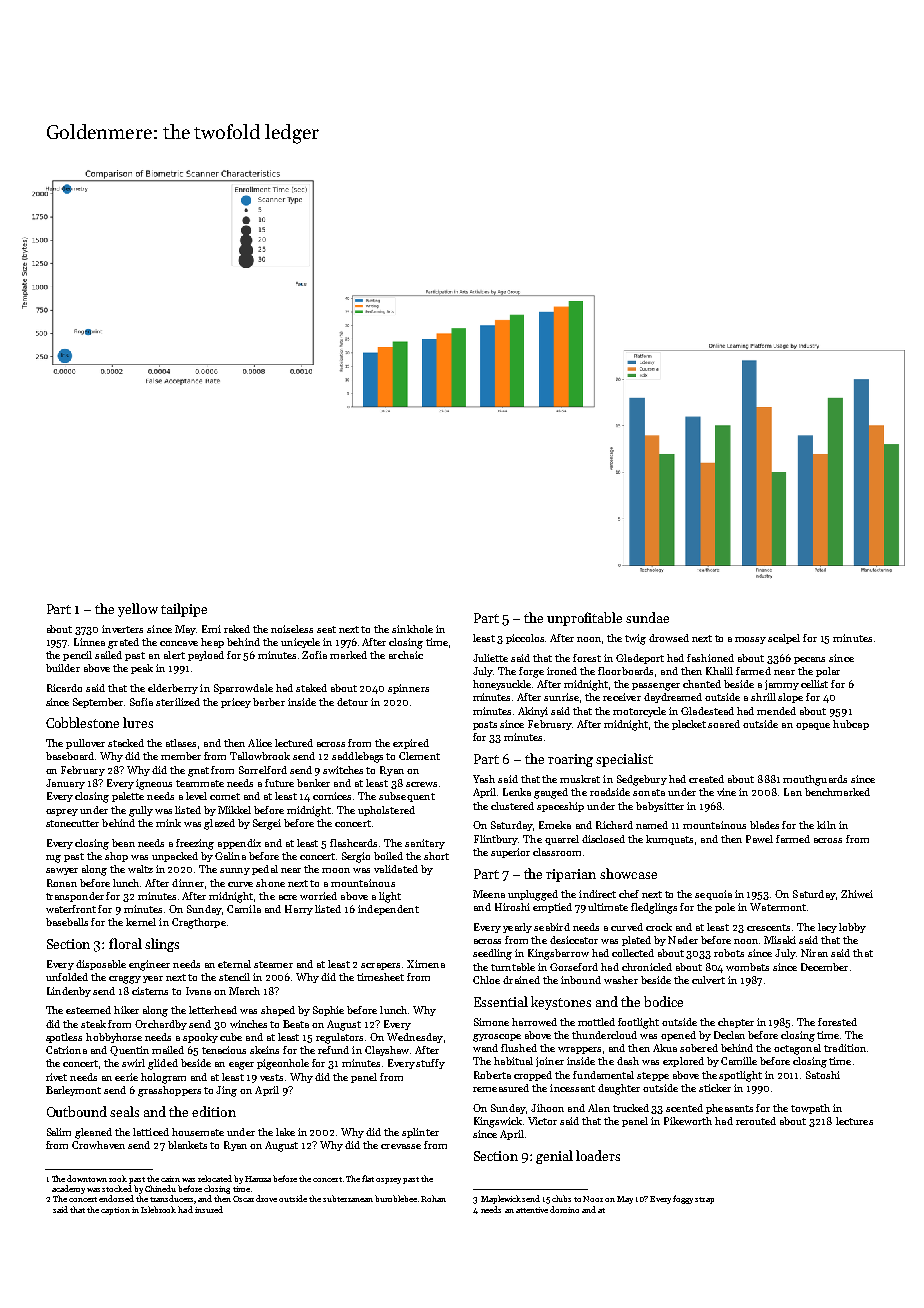 The image size is (924, 1308). What do you see at coordinates (768, 927) in the screenshot?
I see `crescents` at bounding box center [768, 927].
